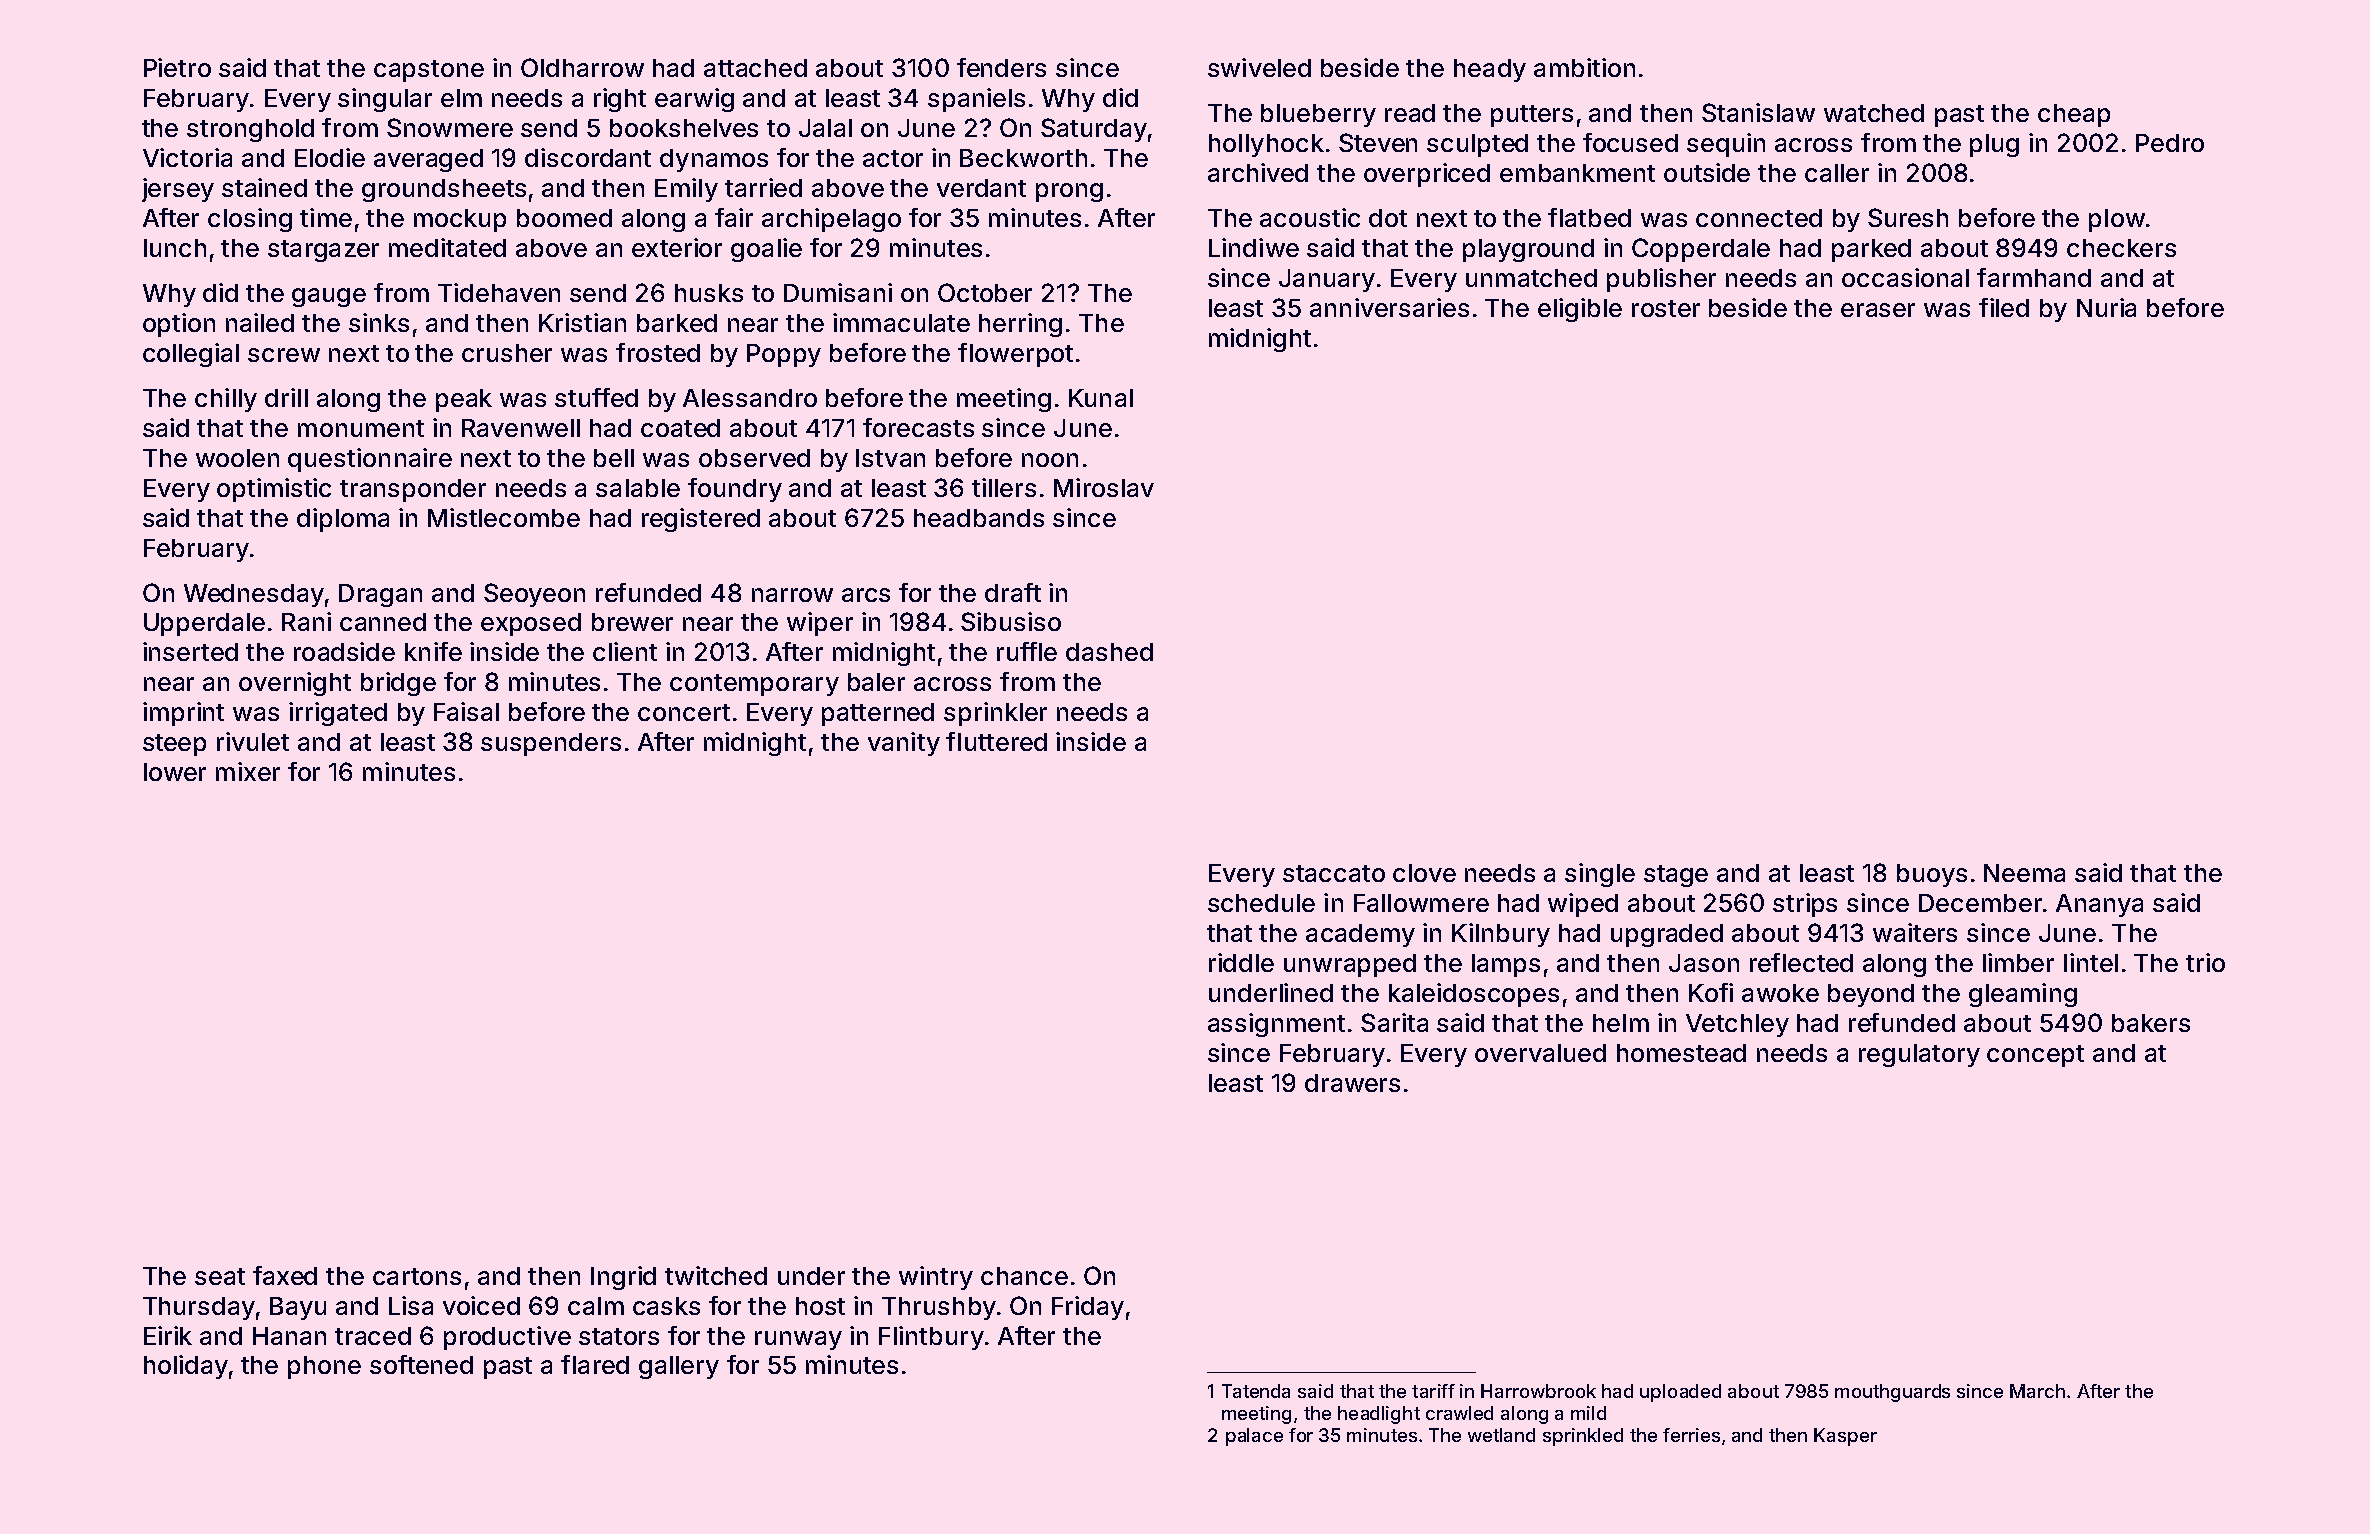  I want to click on imprint, so click(183, 714).
